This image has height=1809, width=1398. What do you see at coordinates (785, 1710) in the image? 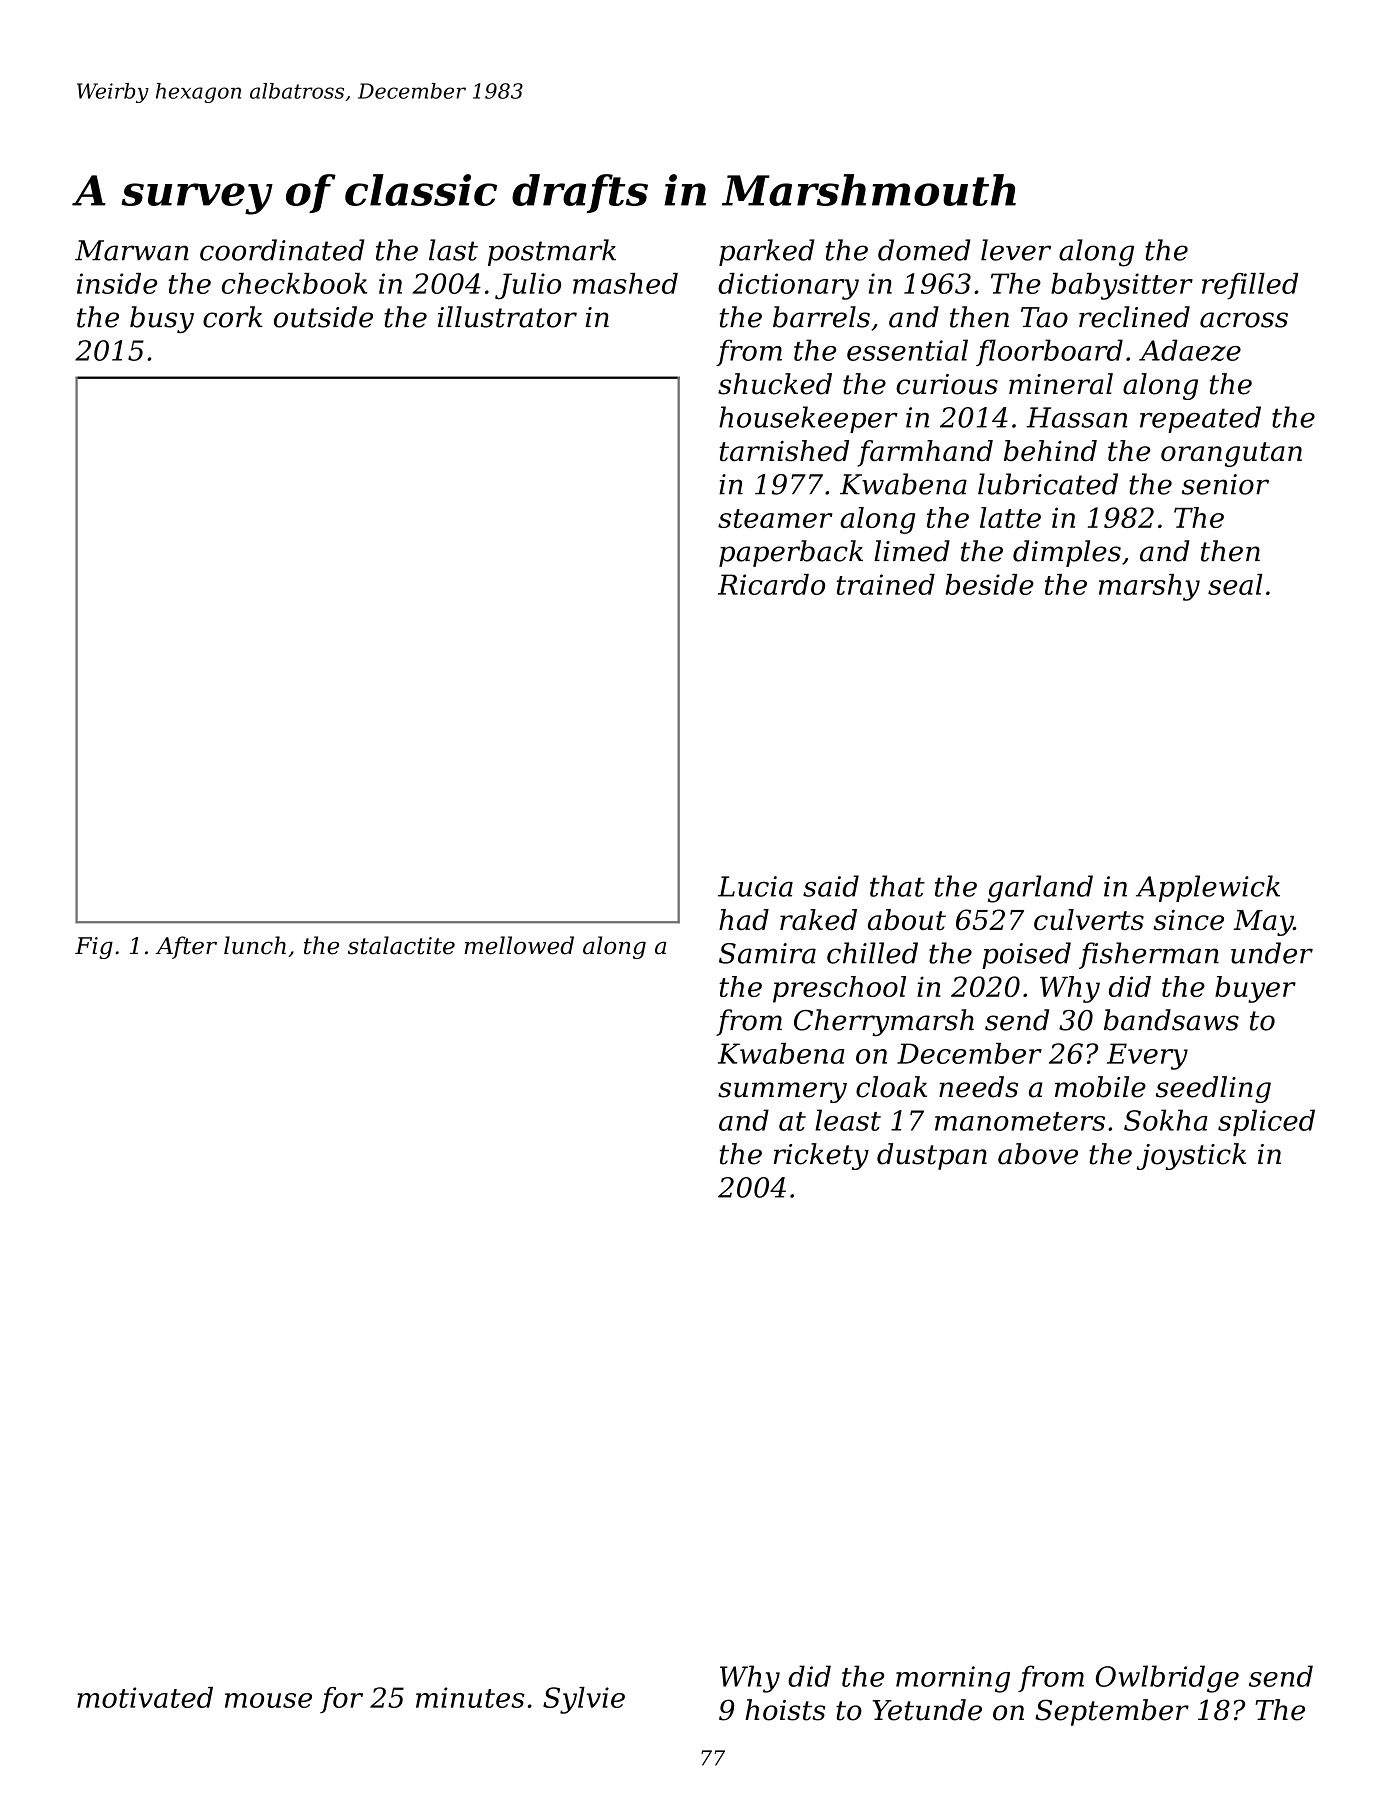
I see `hoists` at bounding box center [785, 1710].
